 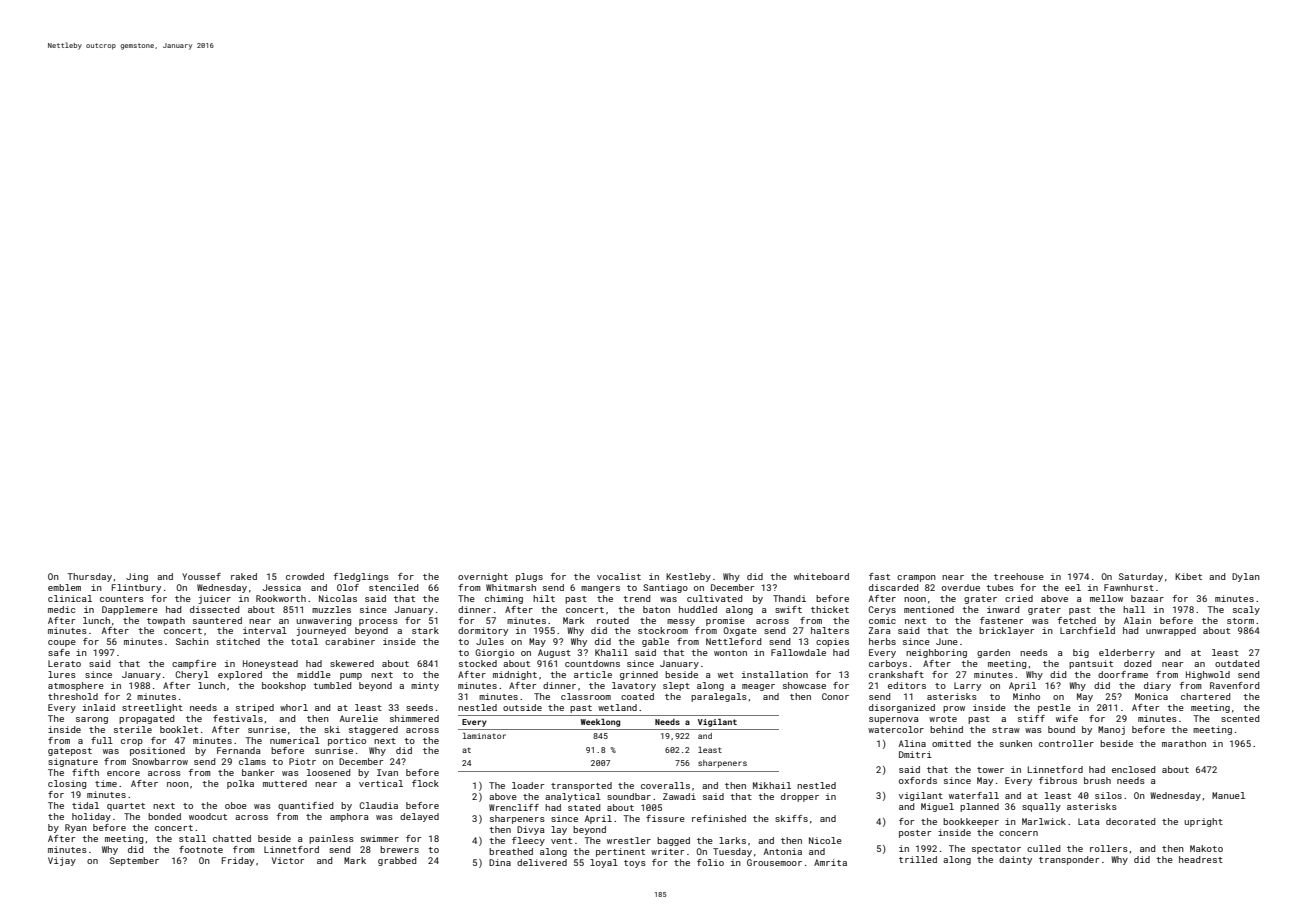 What do you see at coordinates (500, 862) in the page?
I see `Dina` at bounding box center [500, 862].
